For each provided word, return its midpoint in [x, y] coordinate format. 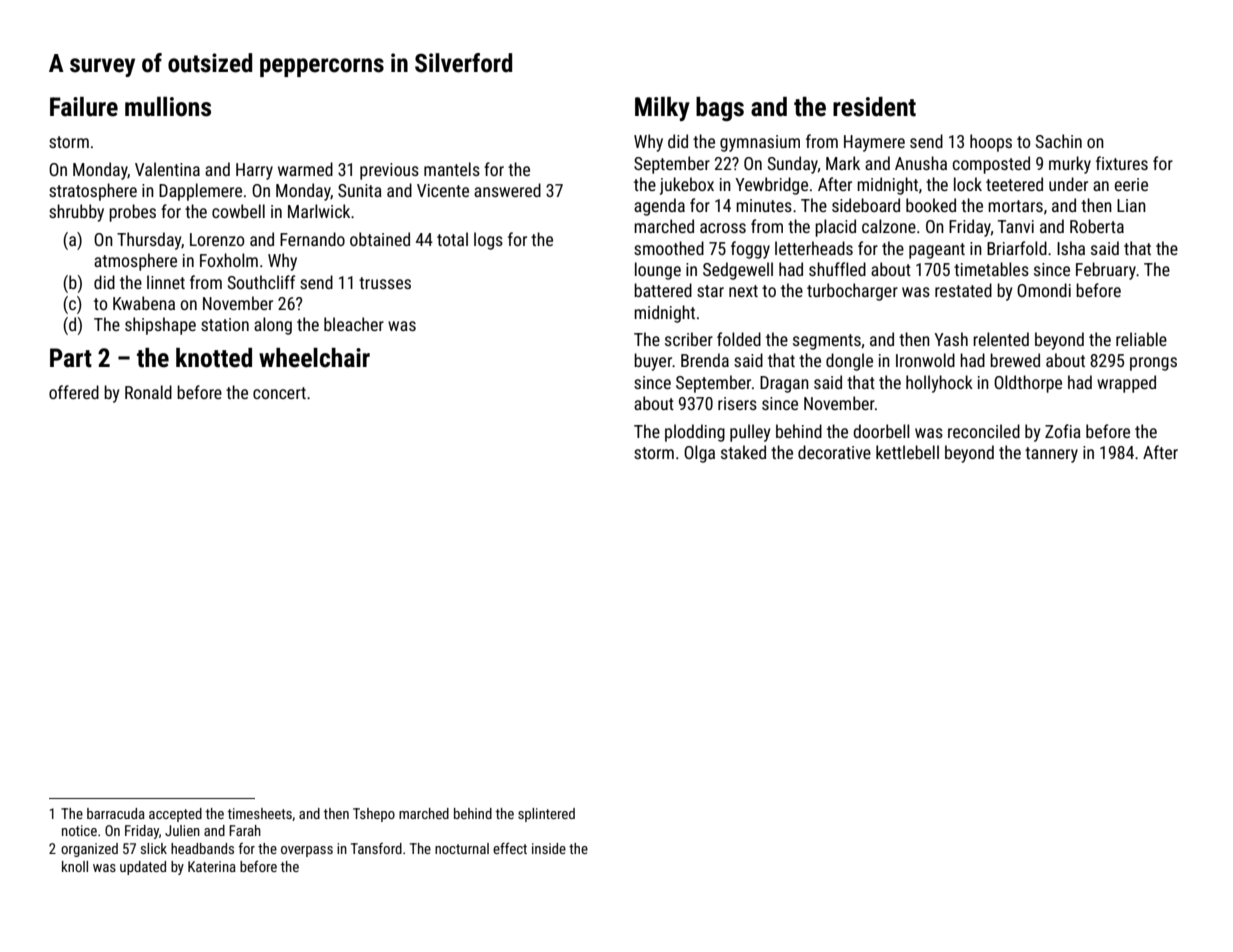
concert [279, 393]
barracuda [116, 813]
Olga [699, 454]
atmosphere [135, 262]
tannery [1051, 455]
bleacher [354, 324]
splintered [546, 815]
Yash [951, 339]
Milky [662, 109]
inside [549, 848]
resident [874, 107]
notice [79, 830]
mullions [168, 107]
